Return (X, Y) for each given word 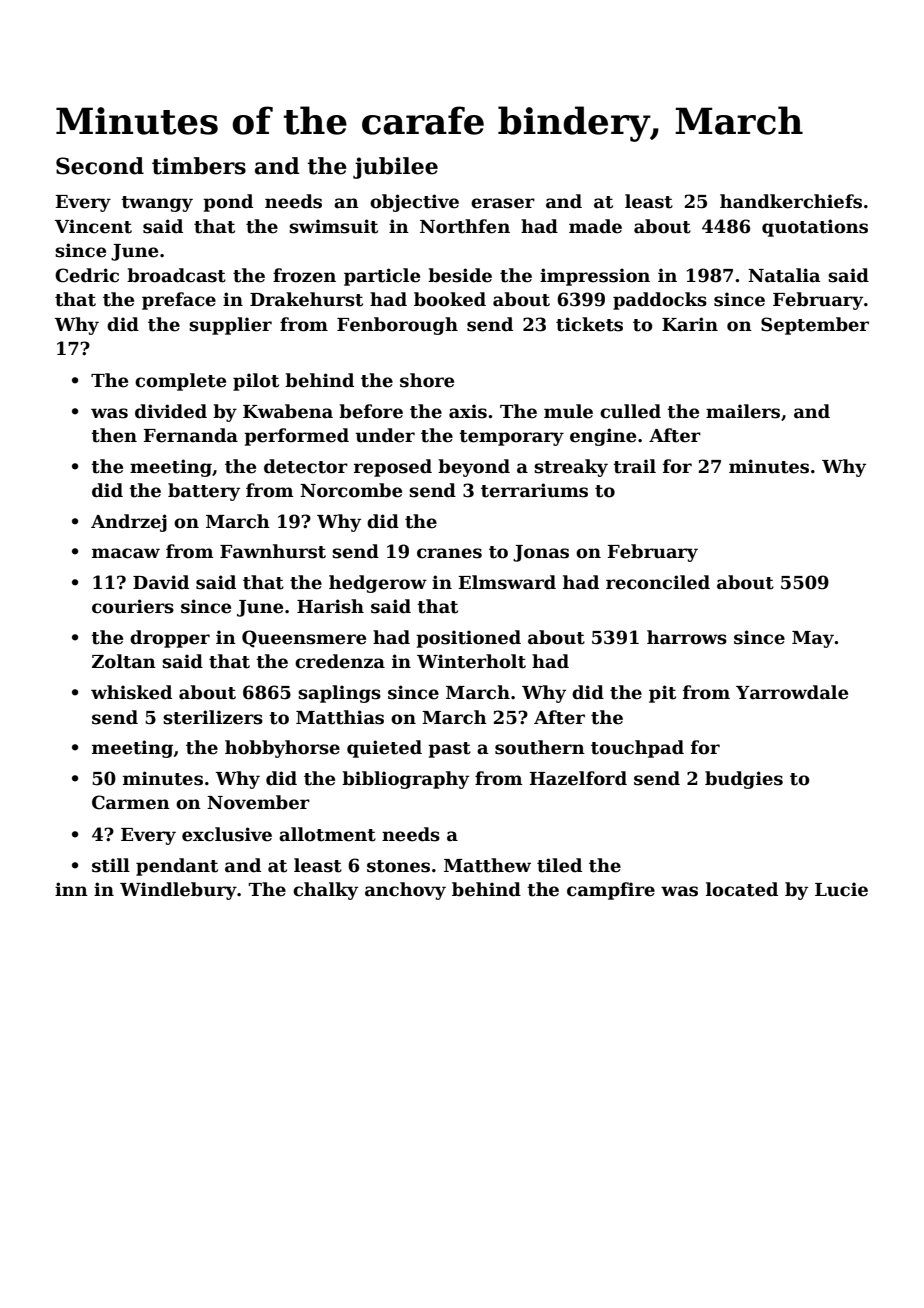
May (813, 639)
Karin (690, 324)
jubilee (395, 168)
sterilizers (213, 717)
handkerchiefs (791, 201)
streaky (571, 468)
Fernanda (190, 435)
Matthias (340, 717)
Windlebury (178, 891)
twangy (157, 204)
